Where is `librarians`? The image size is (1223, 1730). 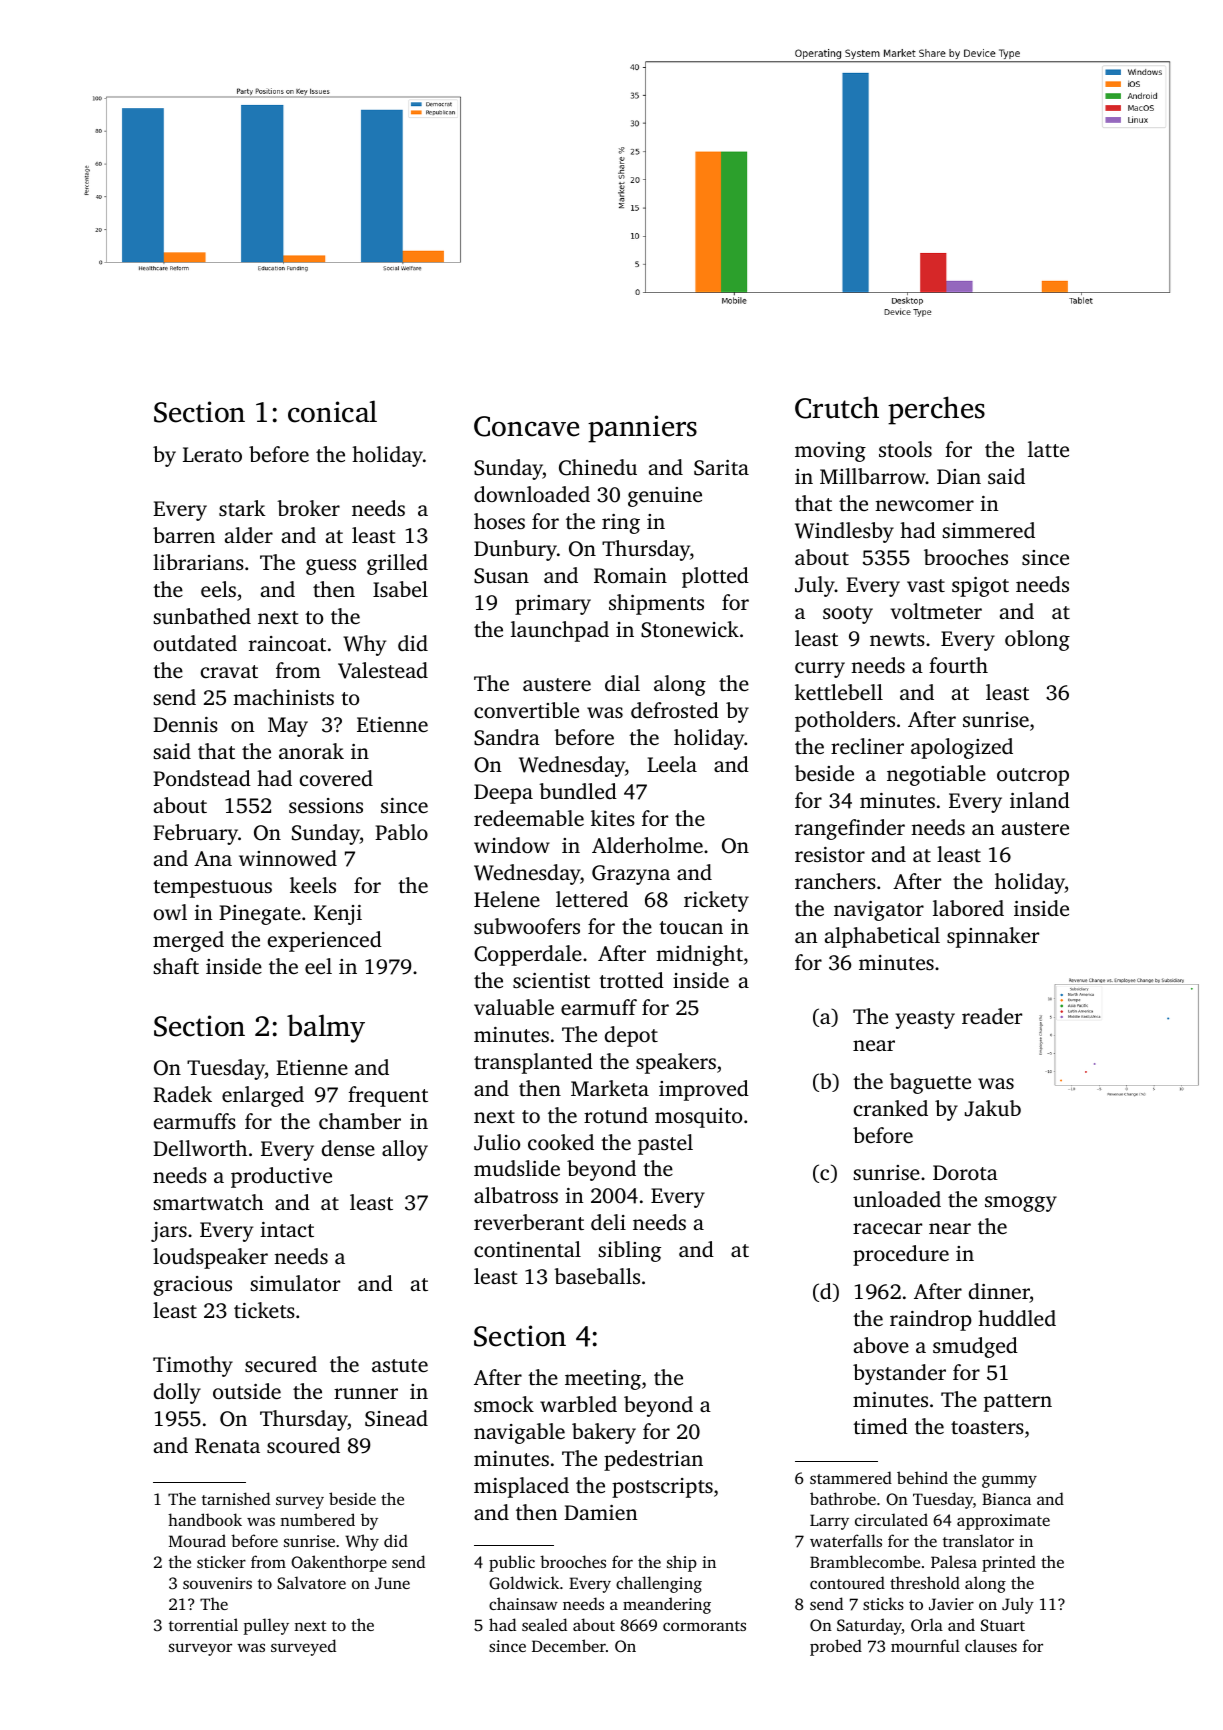
librarians is located at coordinates (198, 562).
